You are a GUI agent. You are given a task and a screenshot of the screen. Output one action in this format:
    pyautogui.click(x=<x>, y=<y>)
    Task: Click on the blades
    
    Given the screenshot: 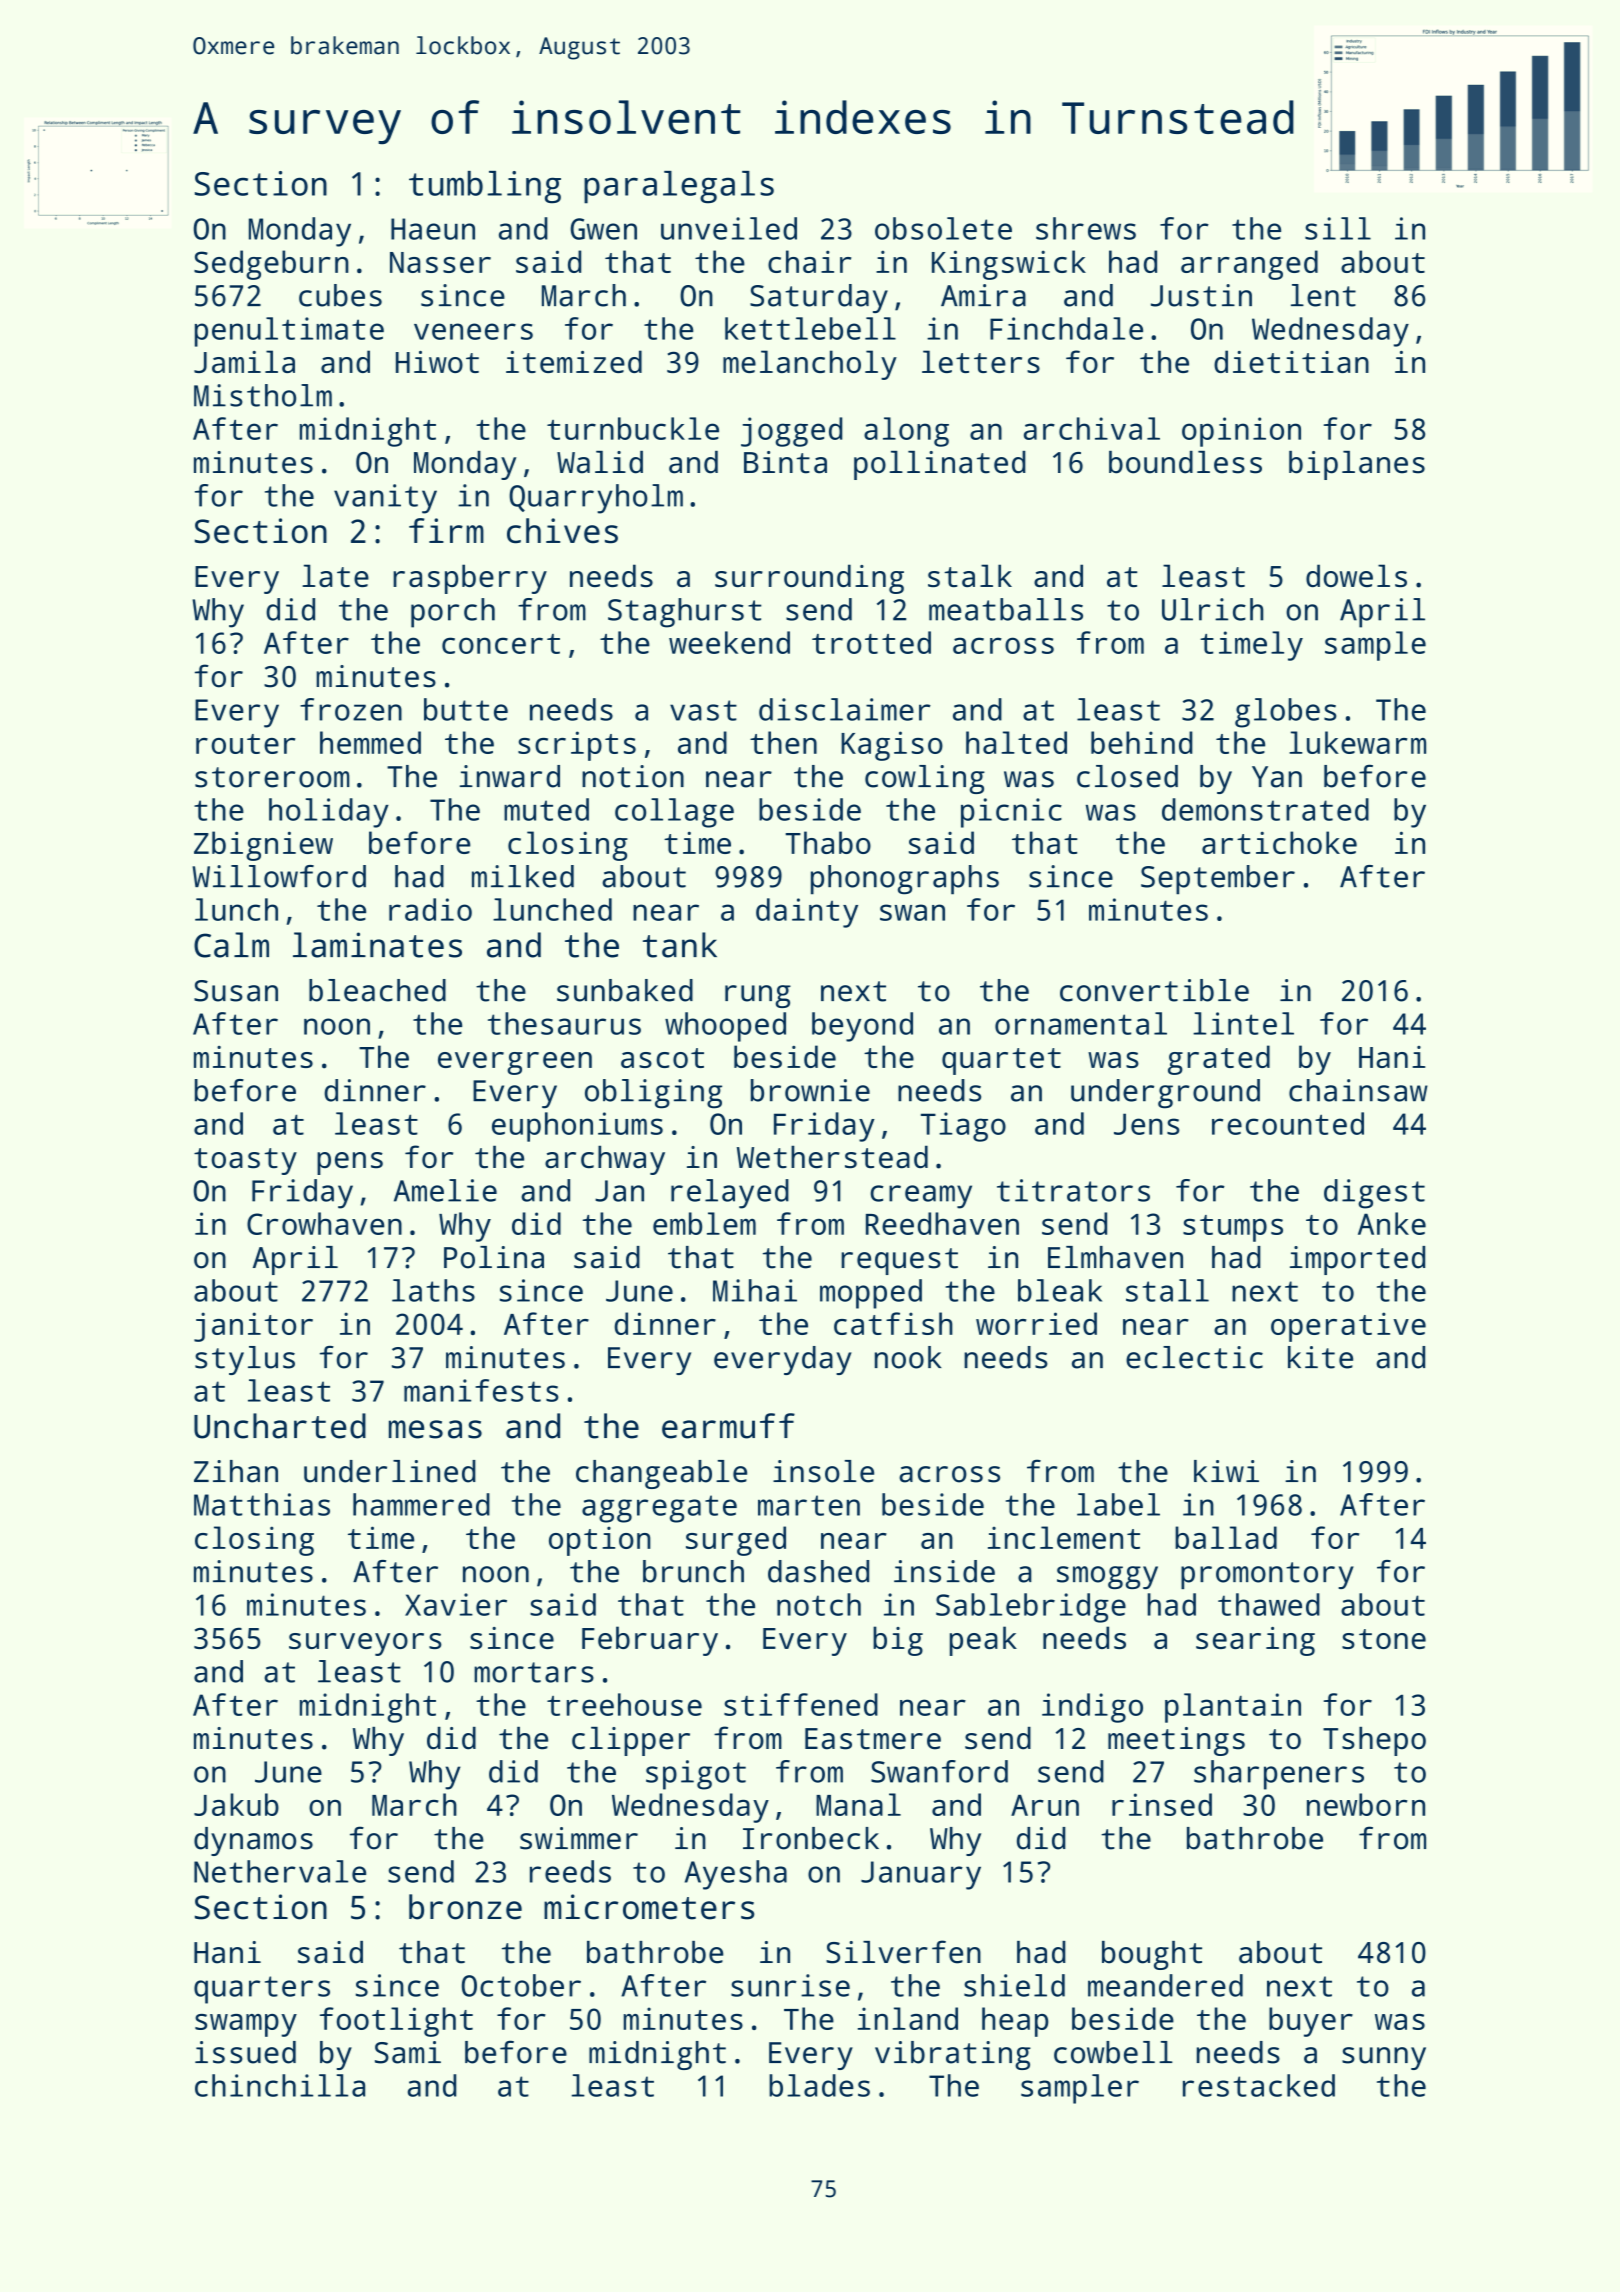 What is the action you would take?
    pyautogui.click(x=819, y=2085)
